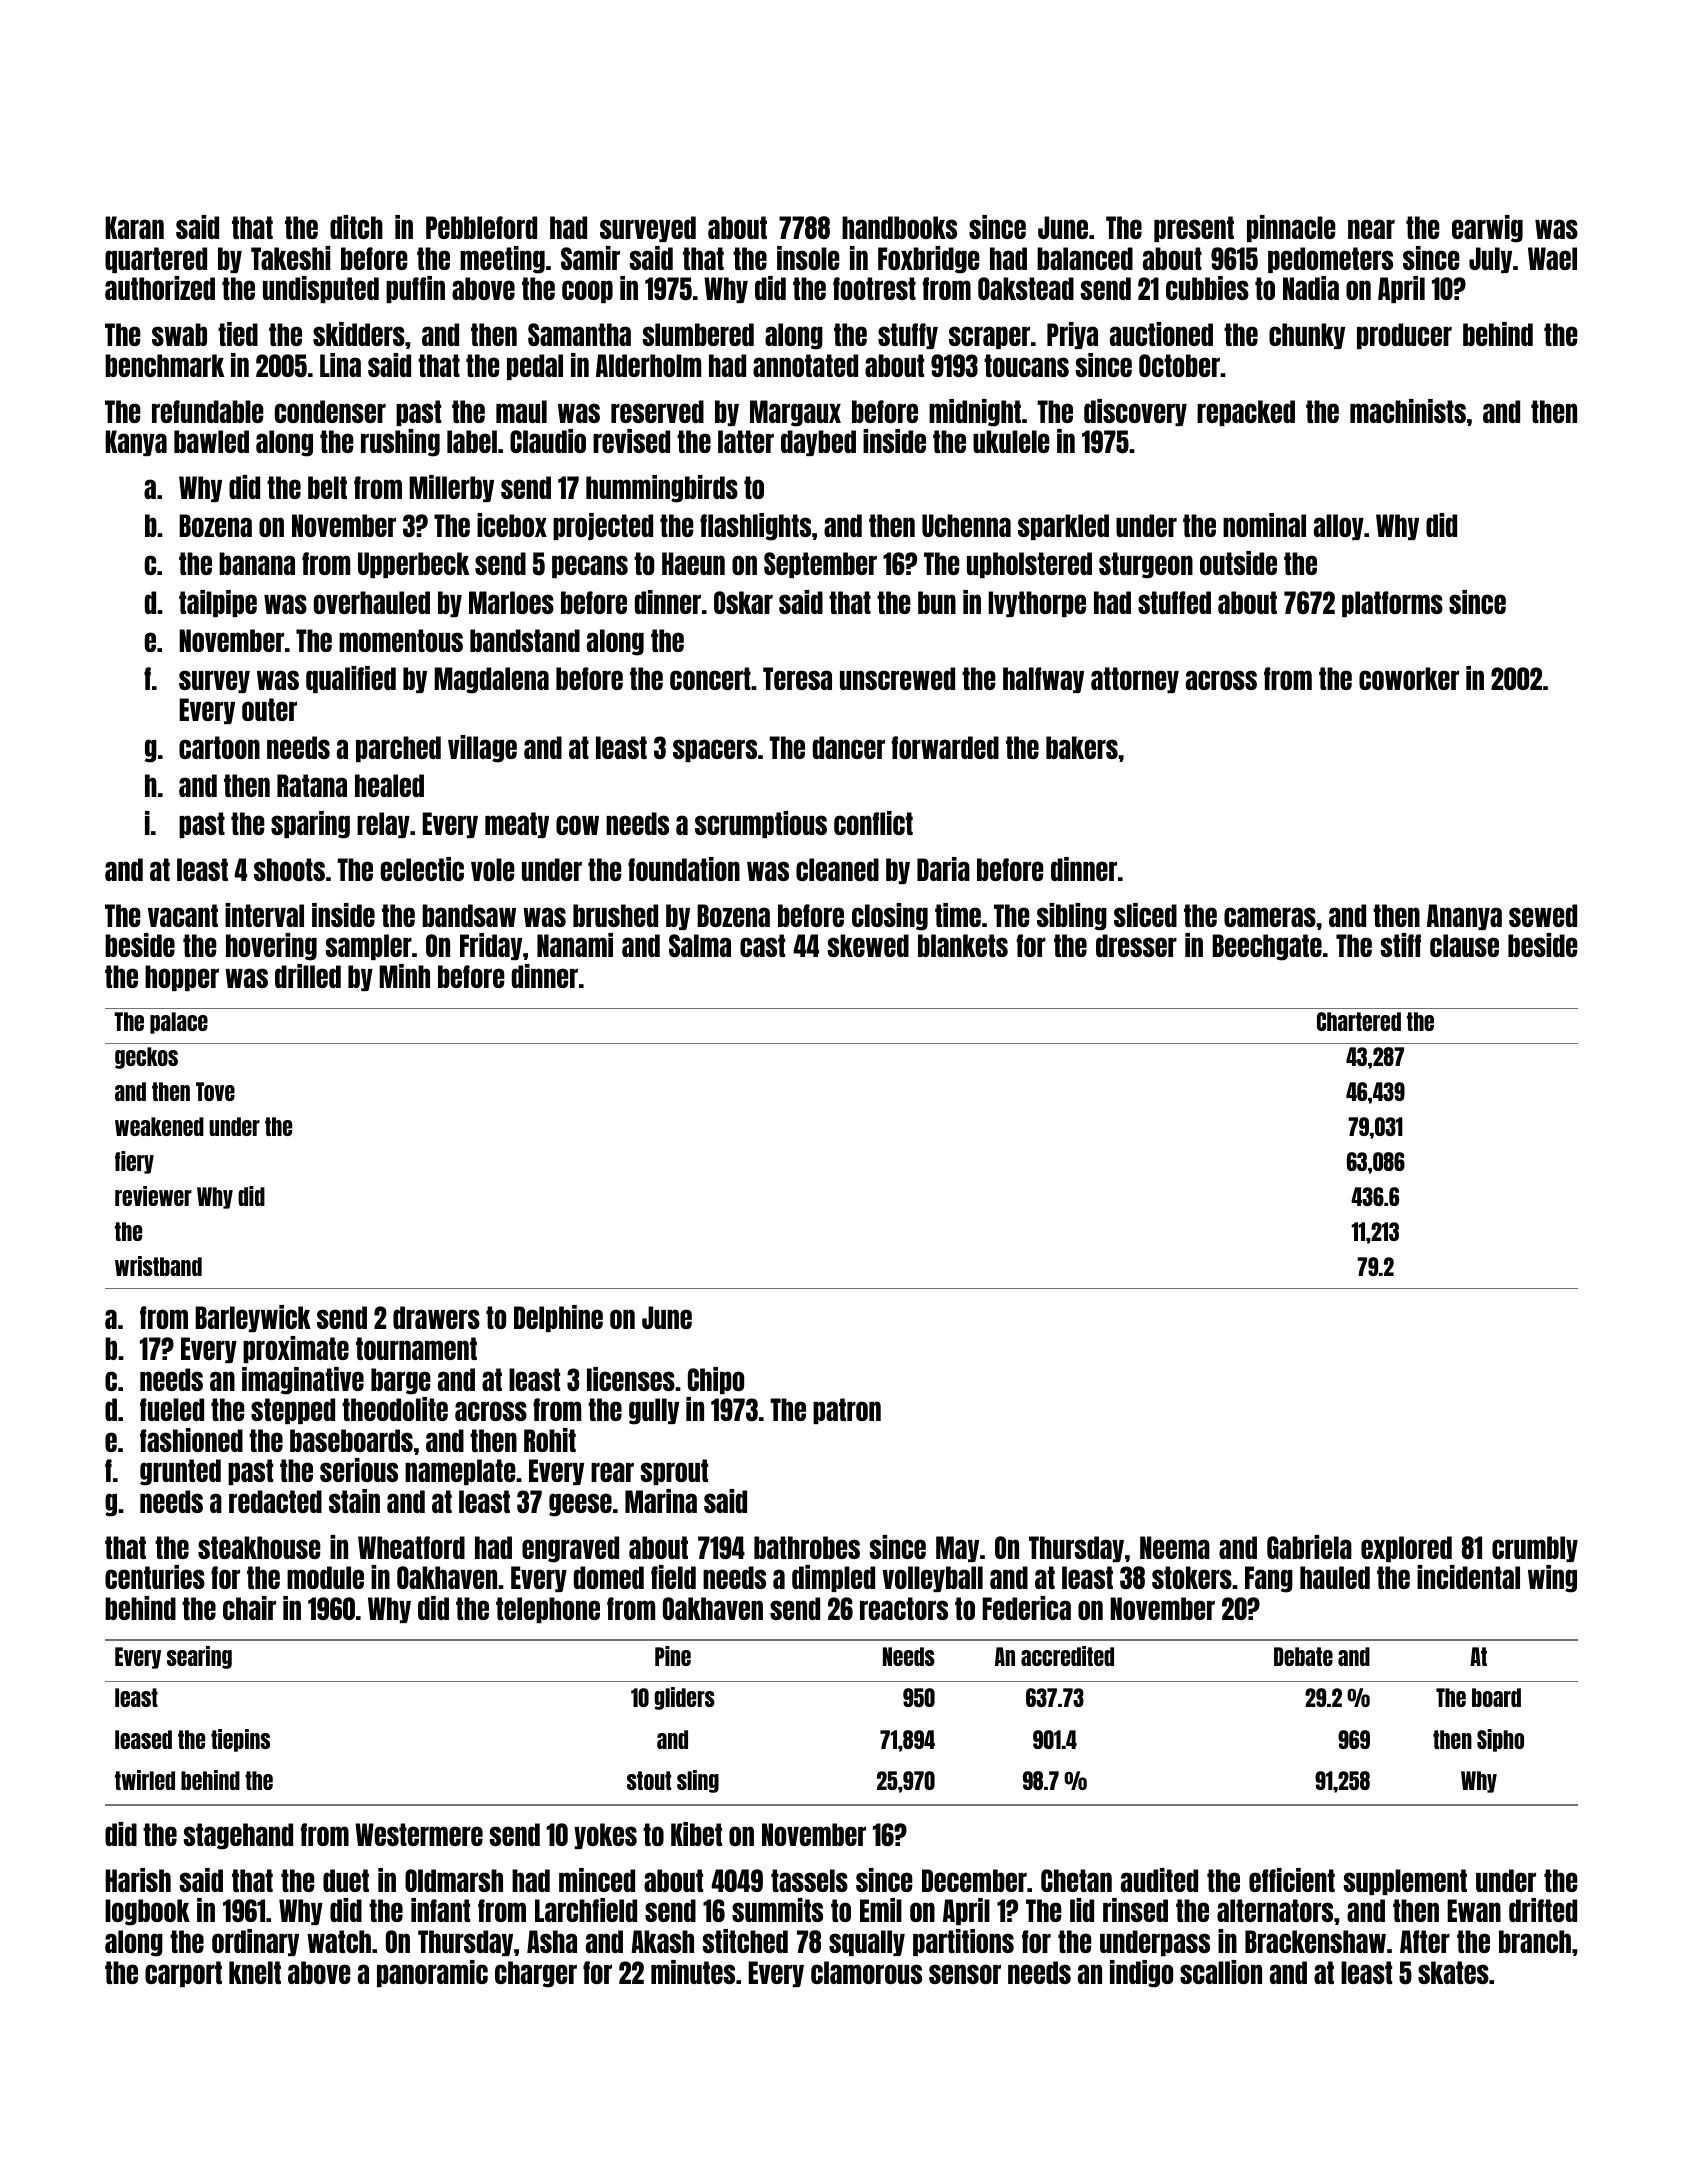 The width and height of the page is (1683, 2178). What do you see at coordinates (1146, 565) in the page?
I see `sturgeon` at bounding box center [1146, 565].
